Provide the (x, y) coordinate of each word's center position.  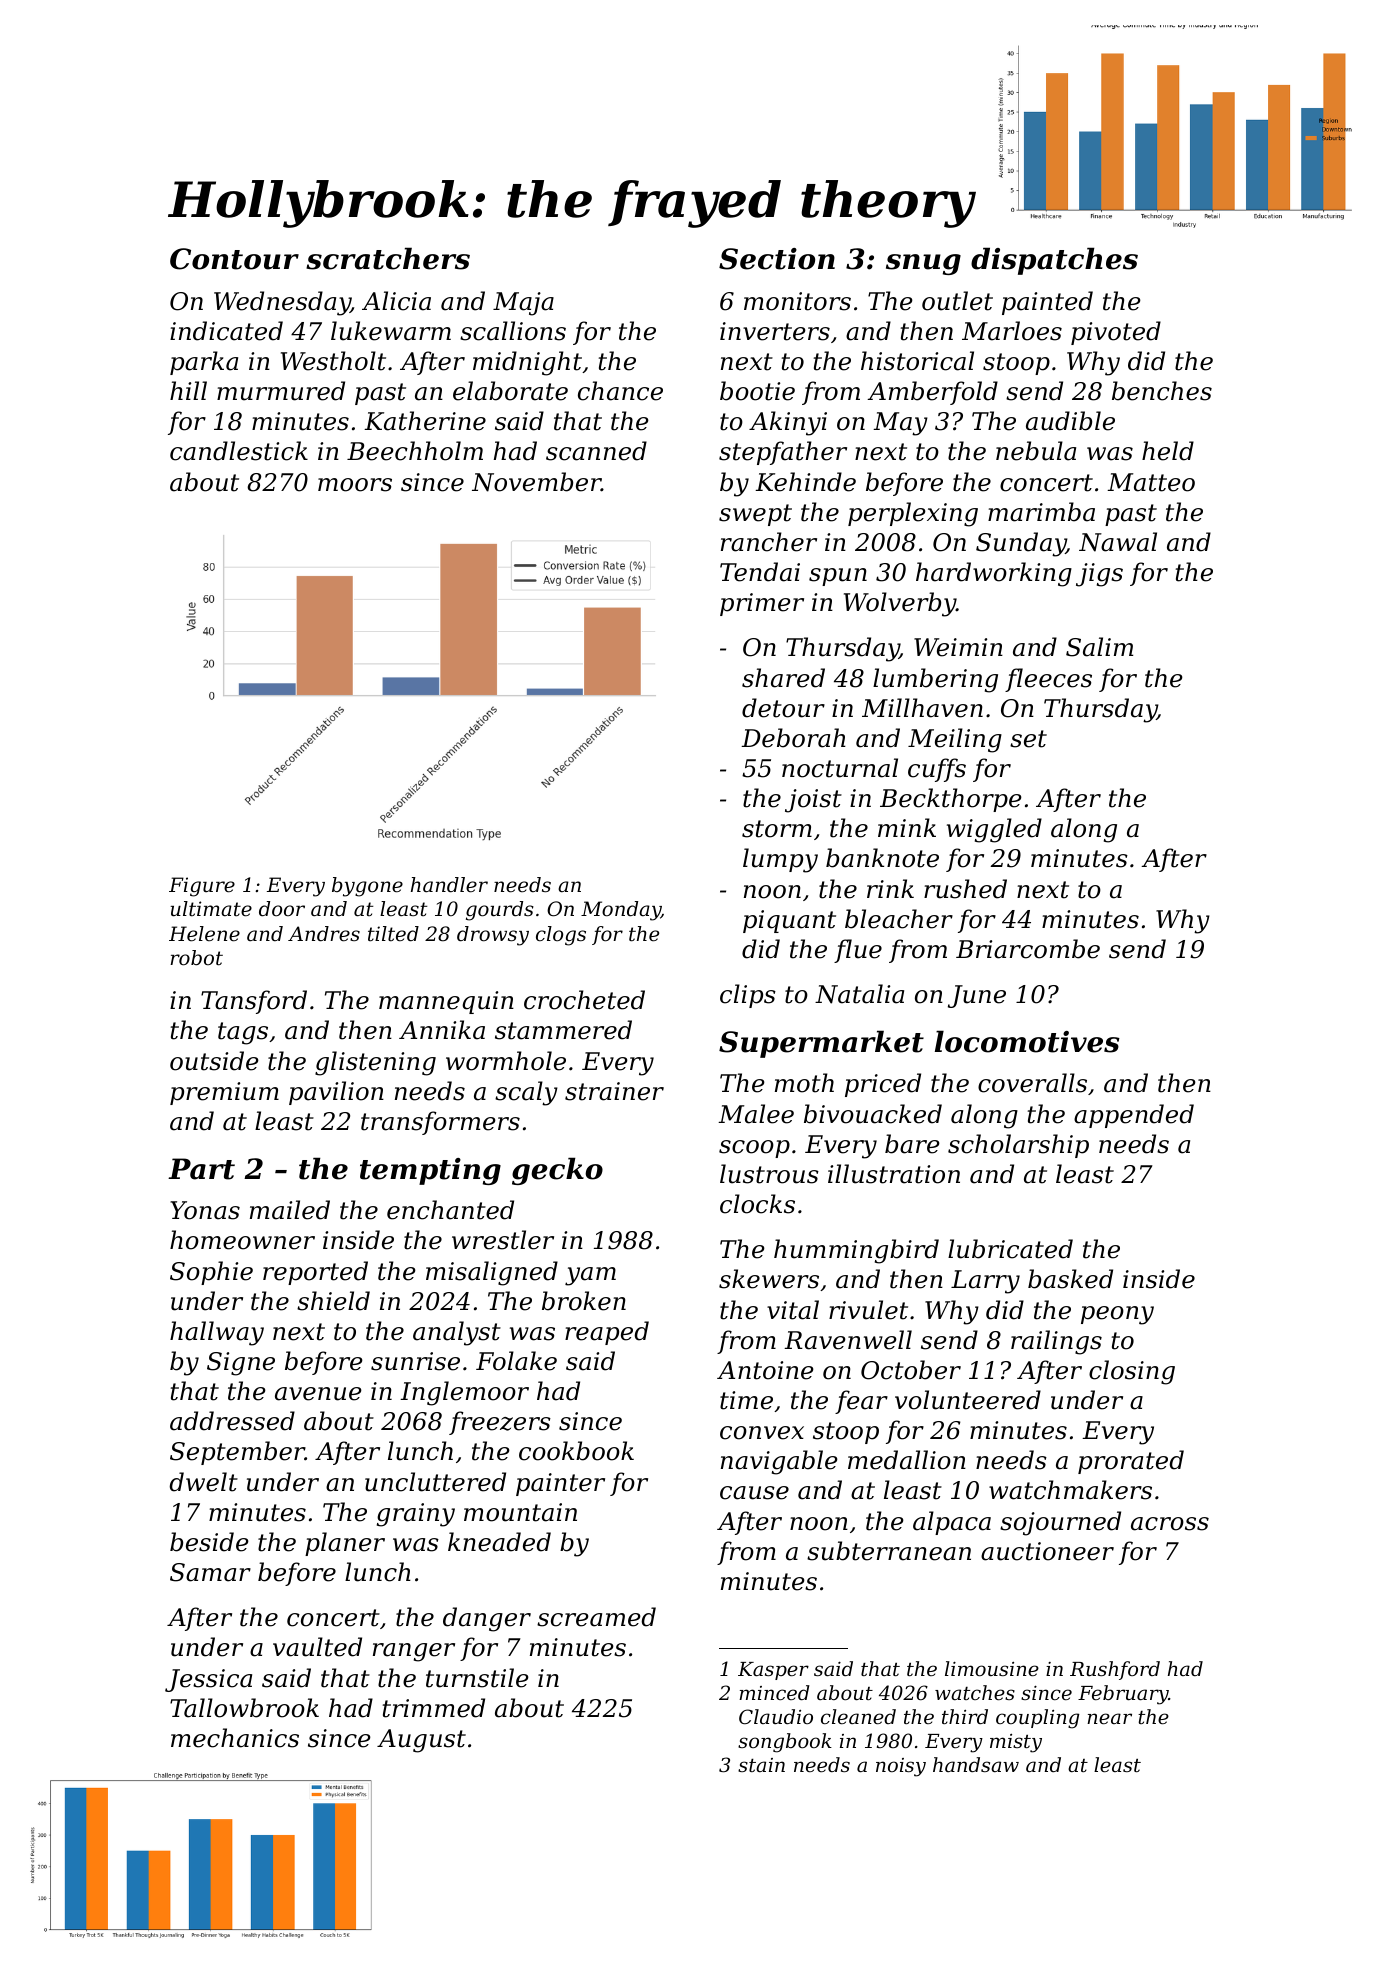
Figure (202, 887)
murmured (281, 391)
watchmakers (1070, 1490)
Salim (1099, 647)
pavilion (336, 1093)
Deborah (793, 738)
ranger (414, 1652)
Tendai (760, 572)
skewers (769, 1279)
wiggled (994, 830)
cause (754, 1493)
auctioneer (1047, 1551)
